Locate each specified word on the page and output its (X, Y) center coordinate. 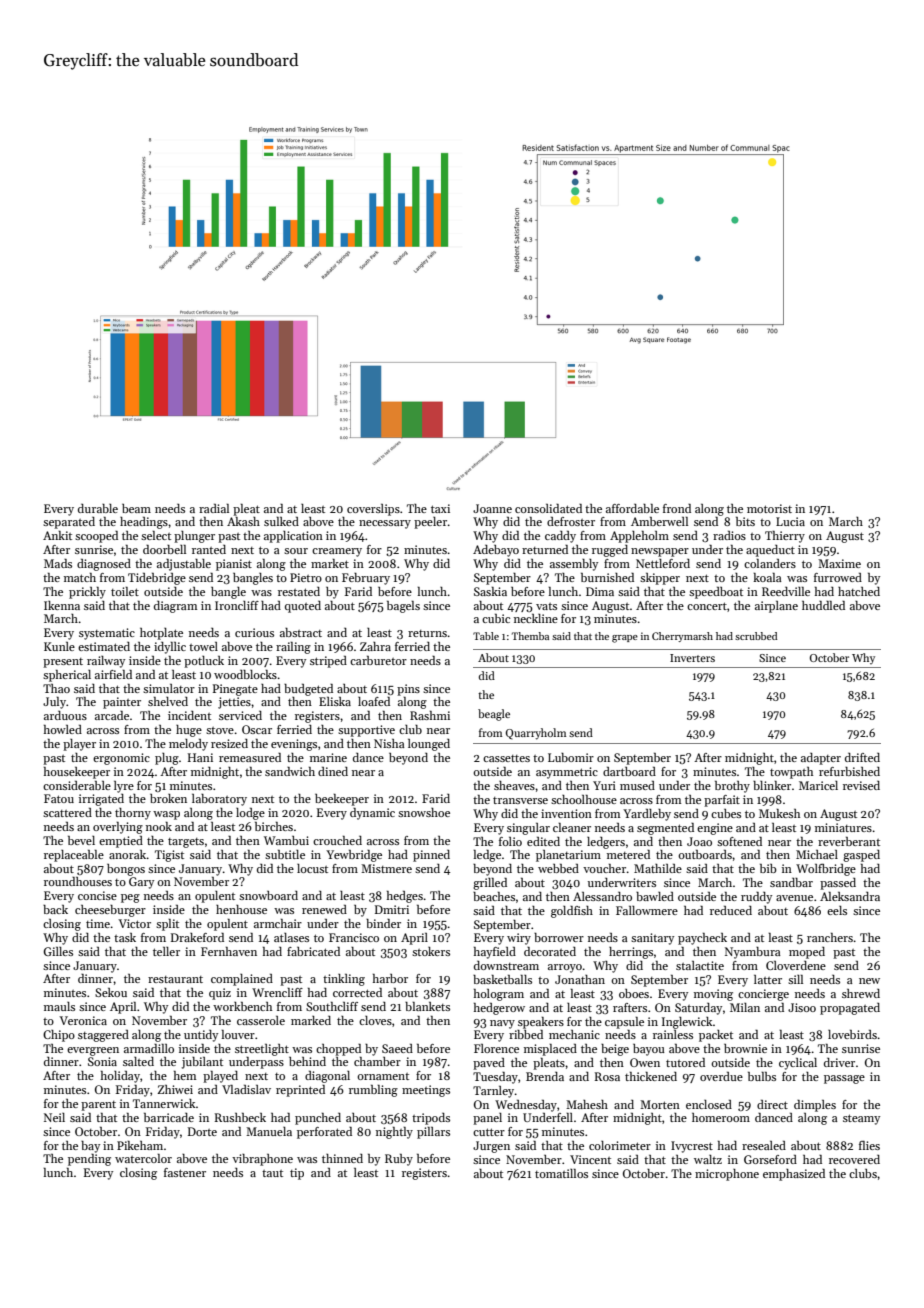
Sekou (111, 992)
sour (296, 551)
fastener (185, 1172)
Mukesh (779, 813)
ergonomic (121, 759)
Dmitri (392, 909)
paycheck (702, 939)
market (330, 563)
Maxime (839, 563)
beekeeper (342, 800)
